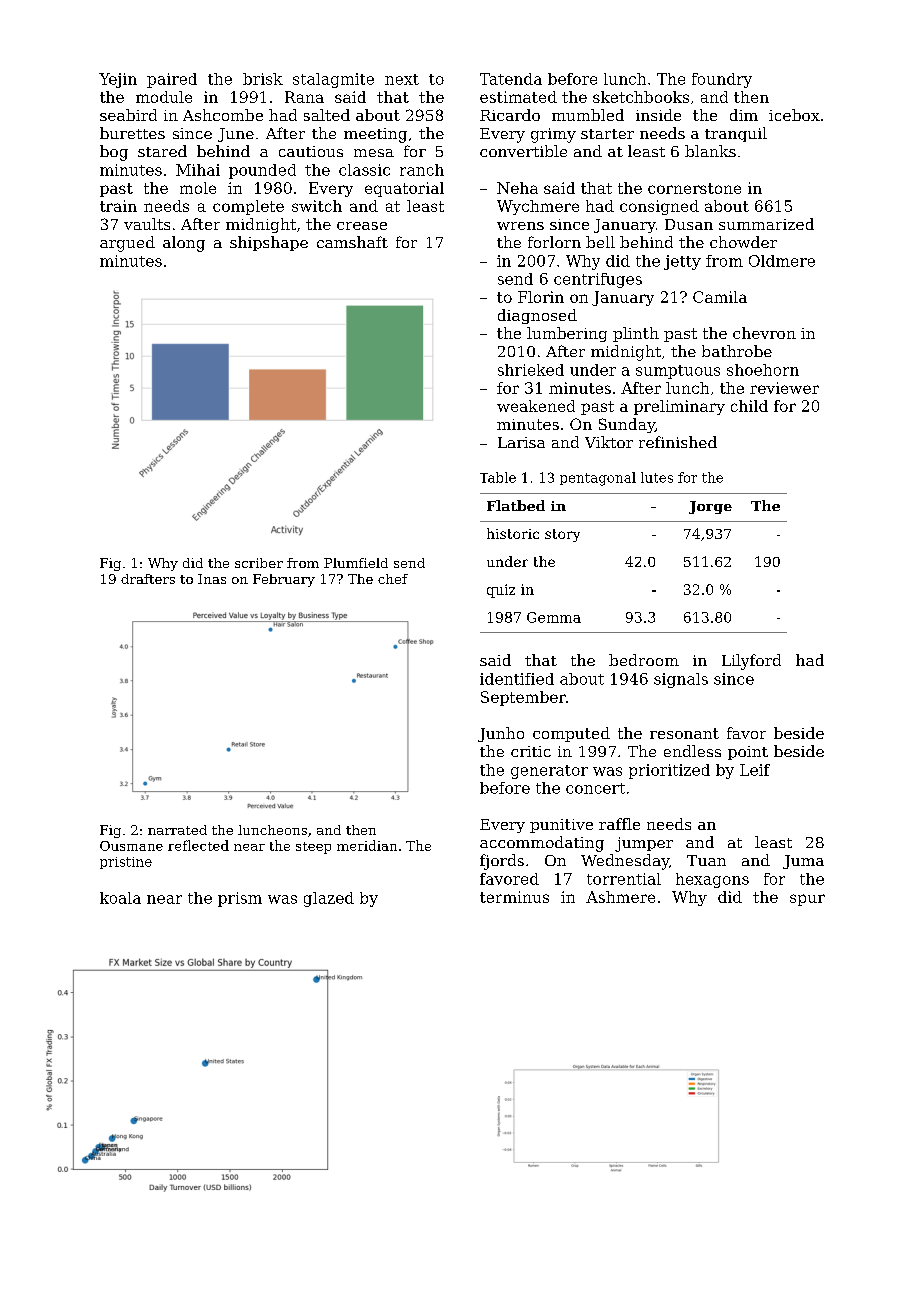 This image has width=924, height=1308. What do you see at coordinates (744, 115) in the image?
I see `dim` at bounding box center [744, 115].
